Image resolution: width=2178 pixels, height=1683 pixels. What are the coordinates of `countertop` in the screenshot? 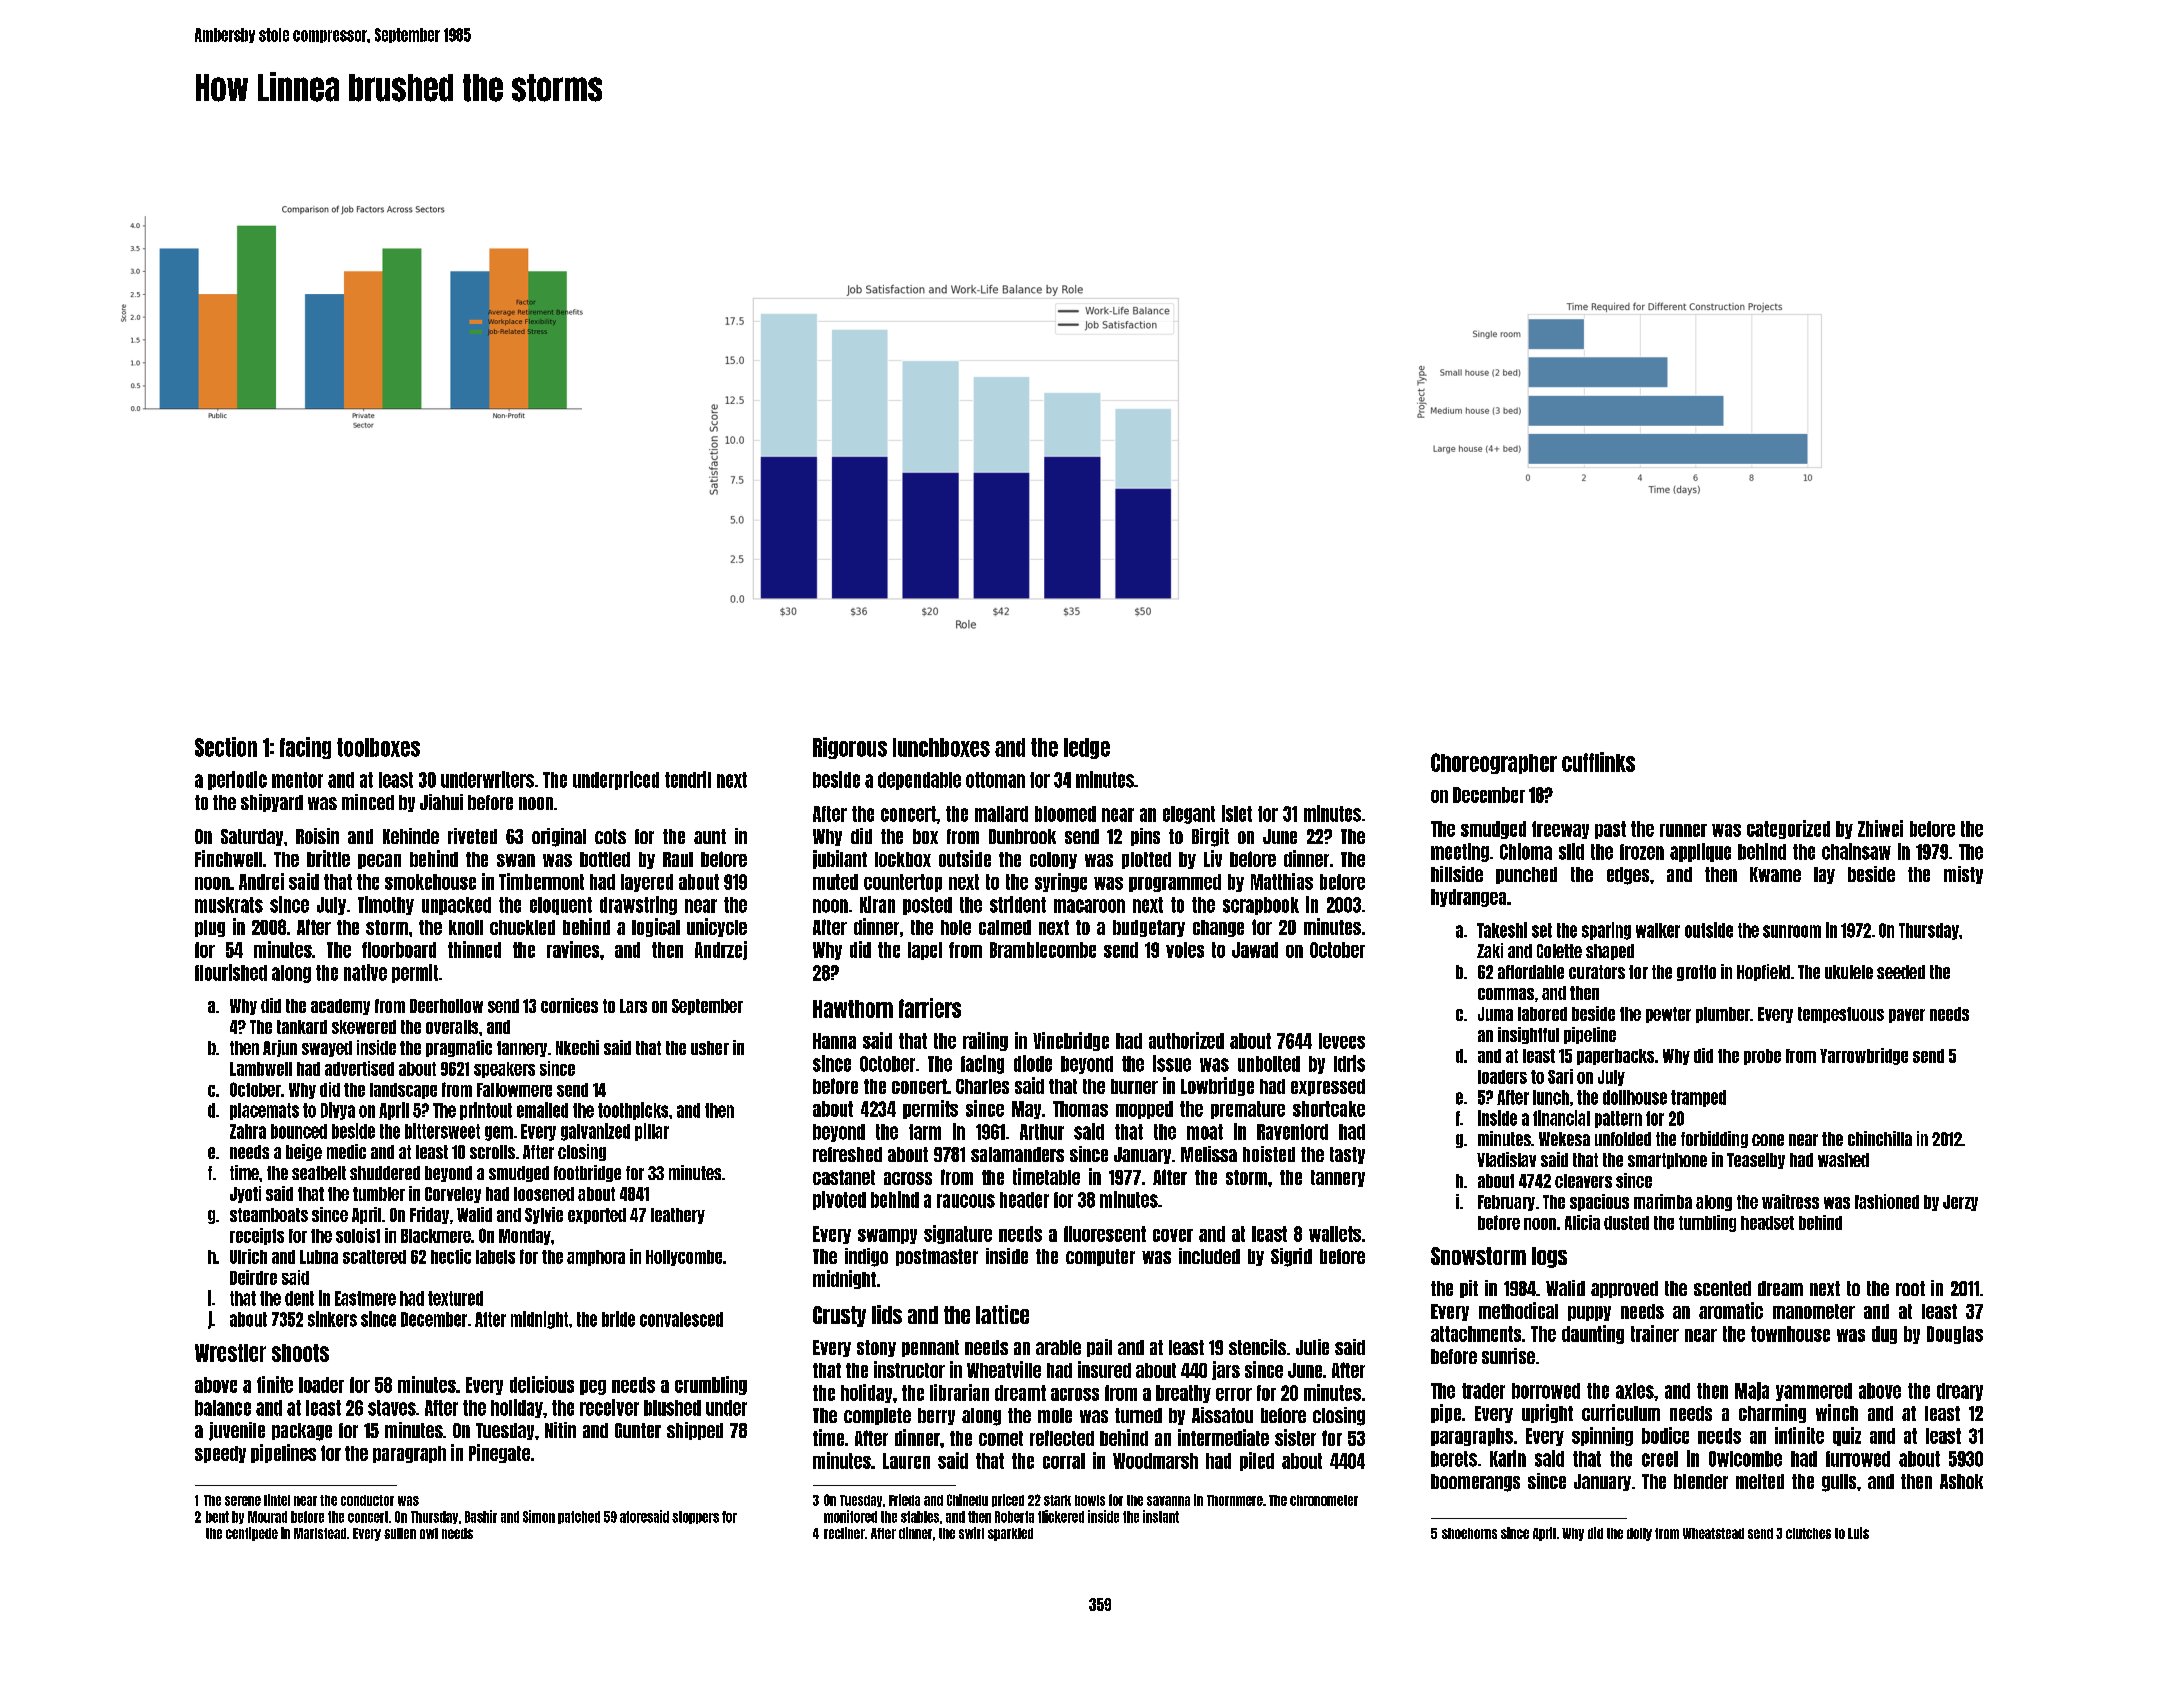 It's located at (903, 883).
